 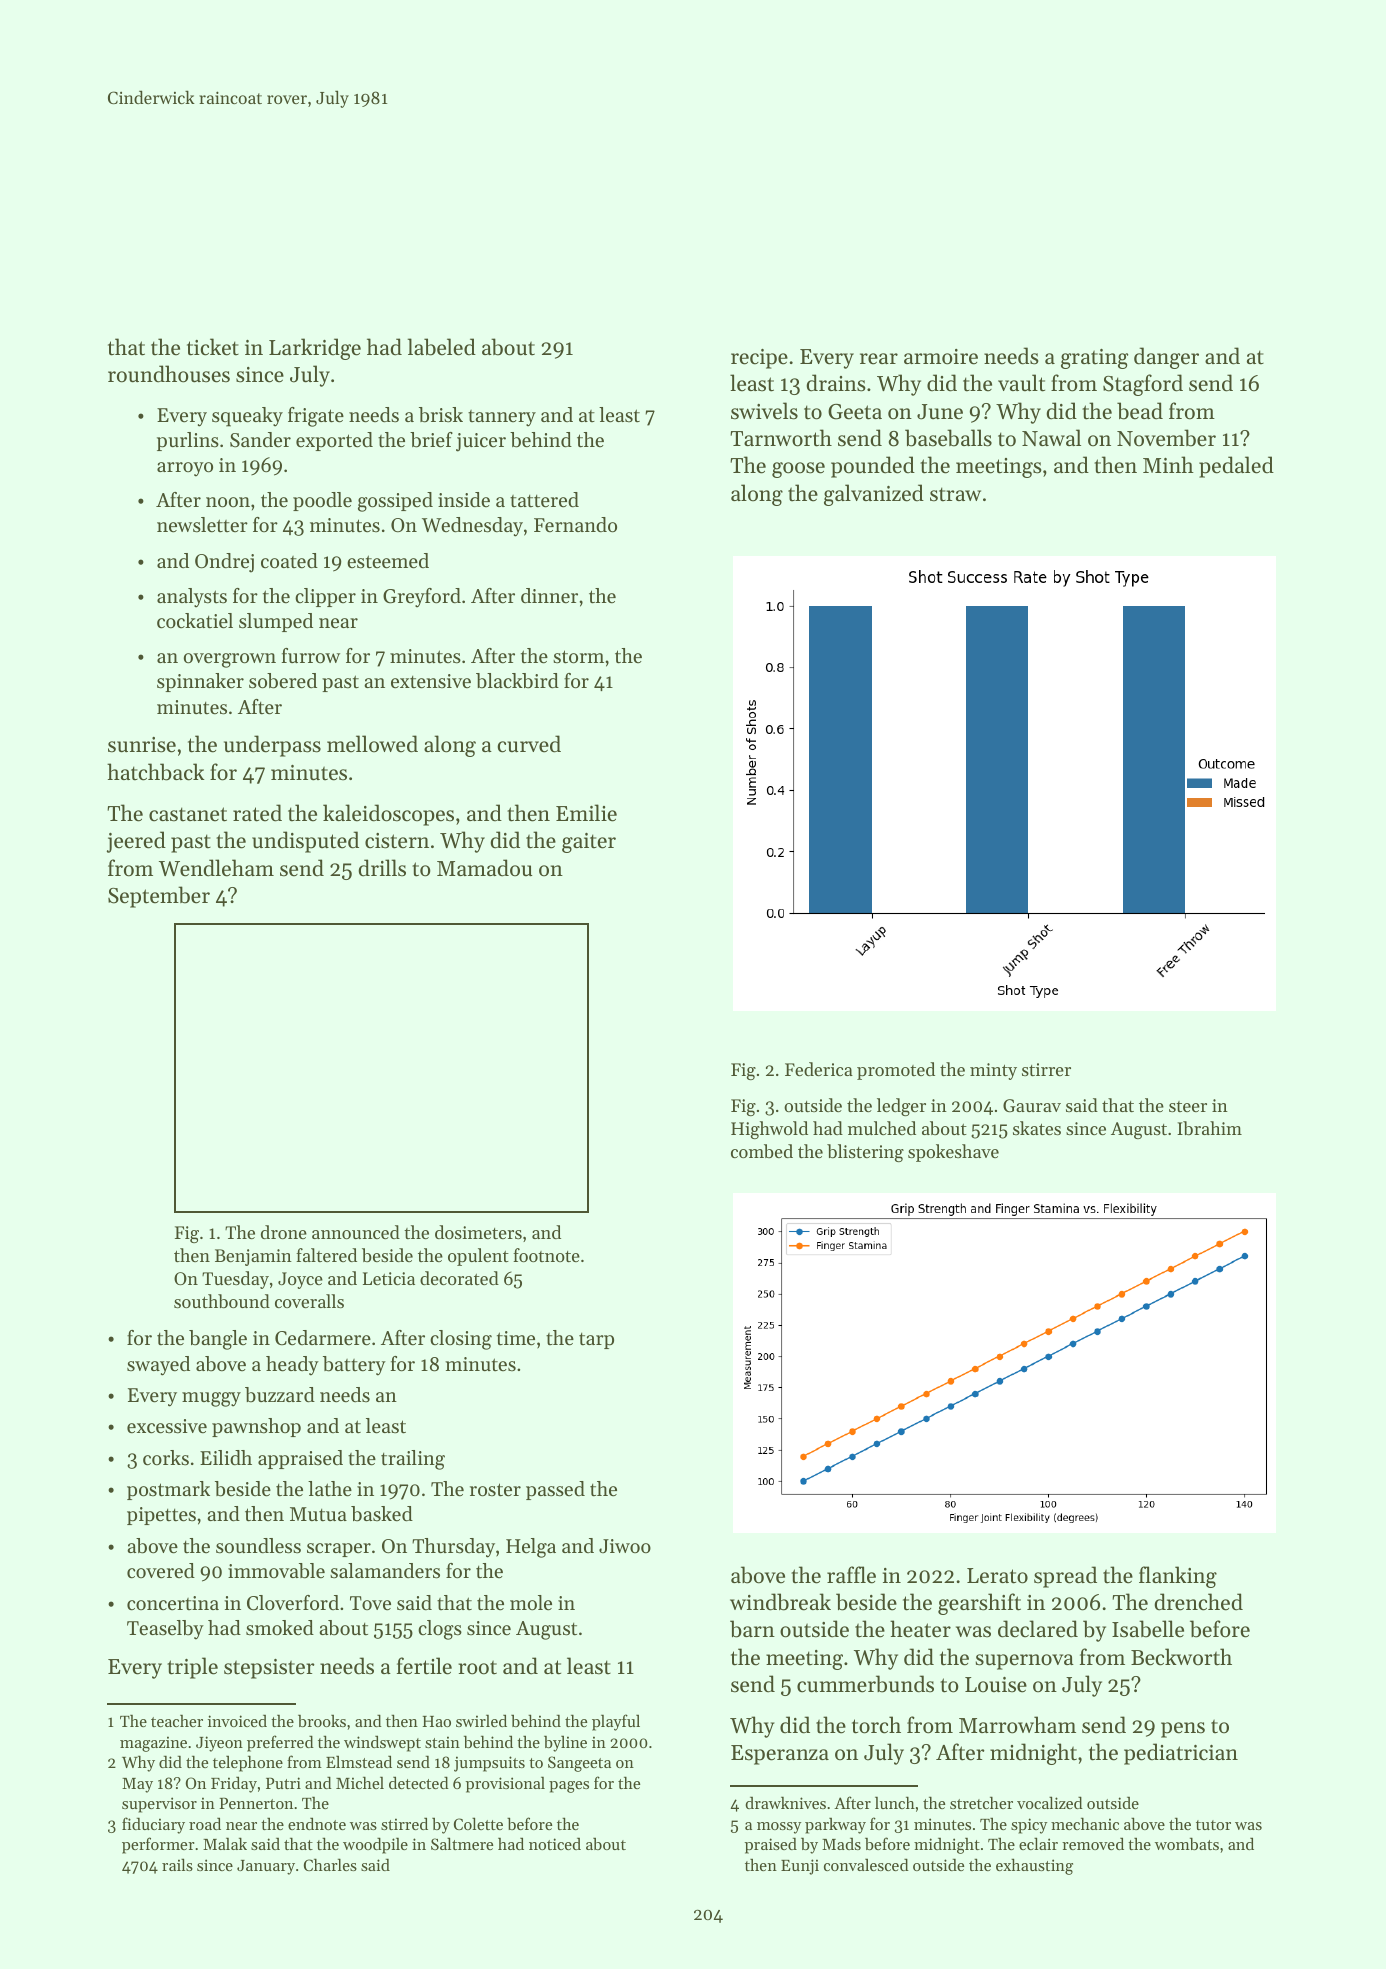 I want to click on drills, so click(x=382, y=868).
